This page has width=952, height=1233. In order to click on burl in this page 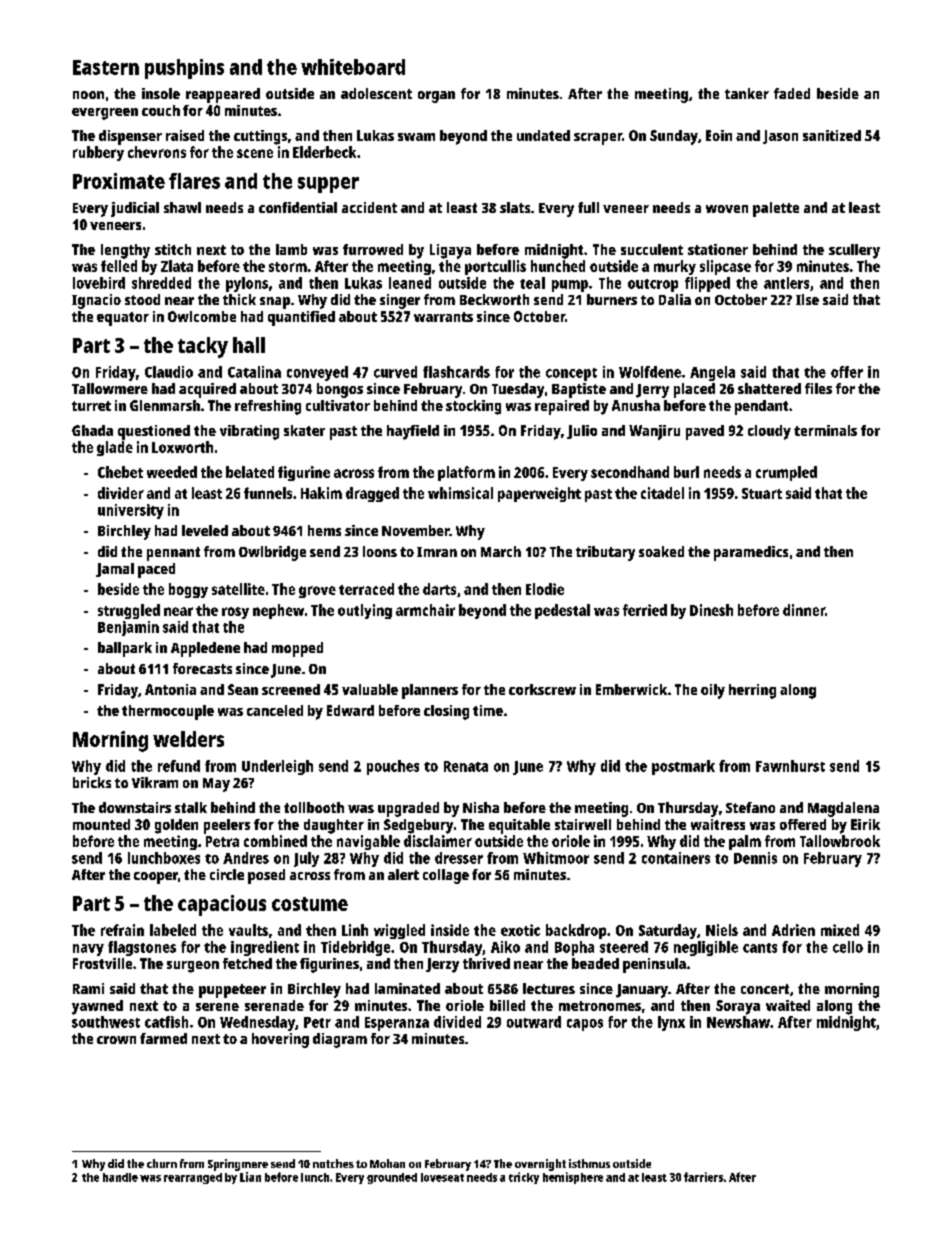, I will do `click(686, 472)`.
